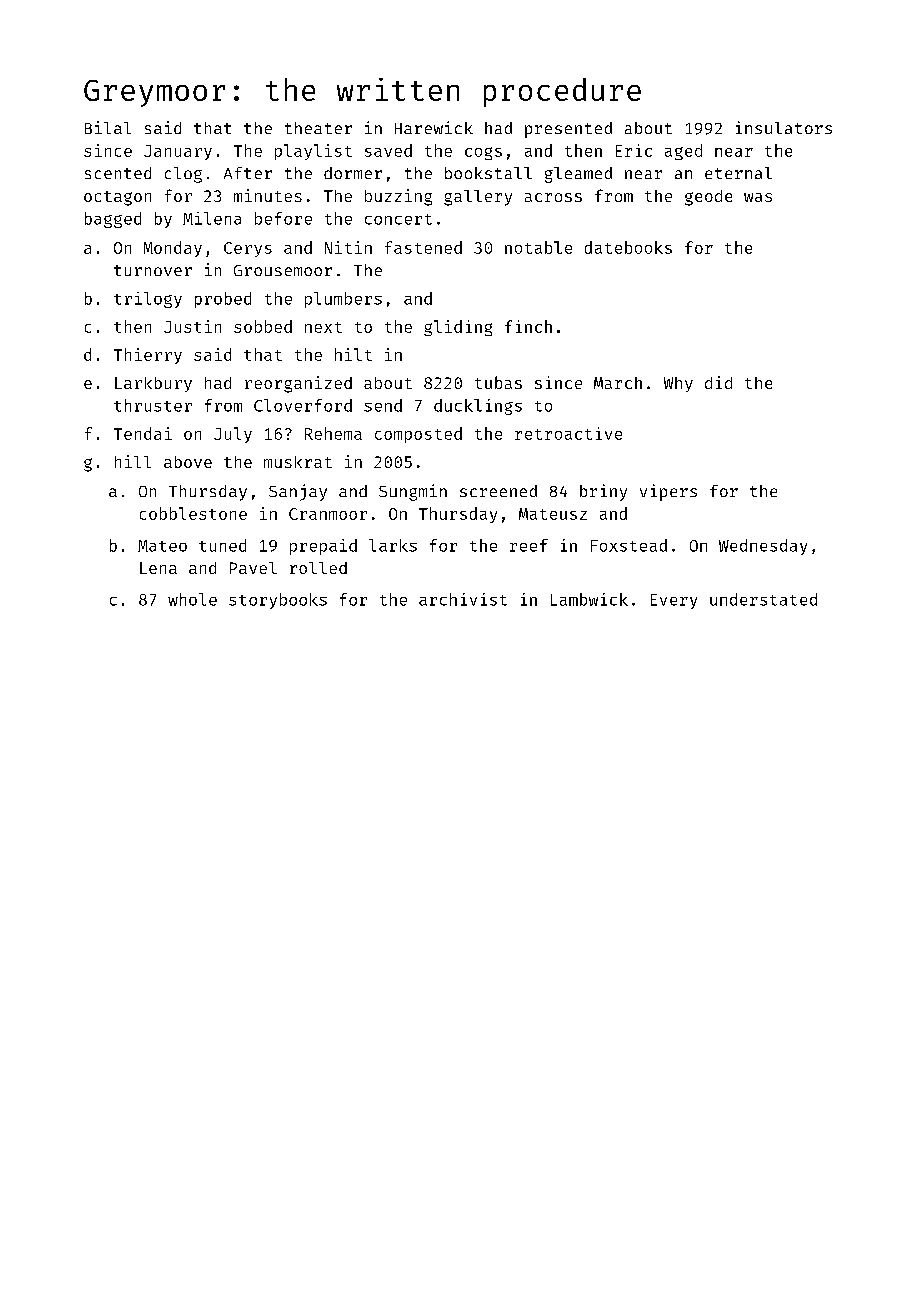  What do you see at coordinates (528, 326) in the screenshot?
I see `finch` at bounding box center [528, 326].
